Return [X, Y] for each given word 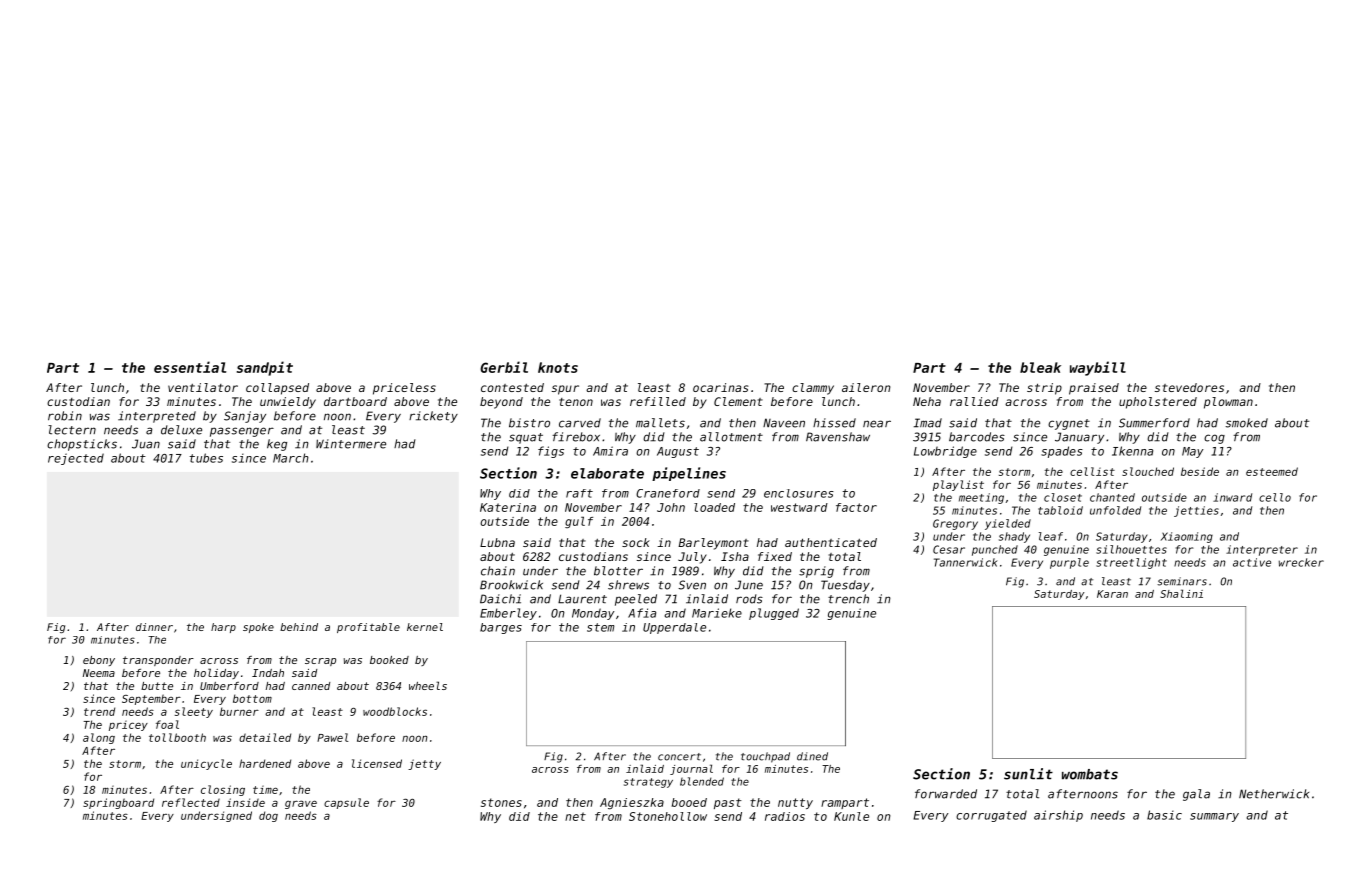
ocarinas [720, 387]
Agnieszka [632, 804]
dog [268, 816]
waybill [1098, 368]
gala [1196, 795]
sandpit [265, 368]
